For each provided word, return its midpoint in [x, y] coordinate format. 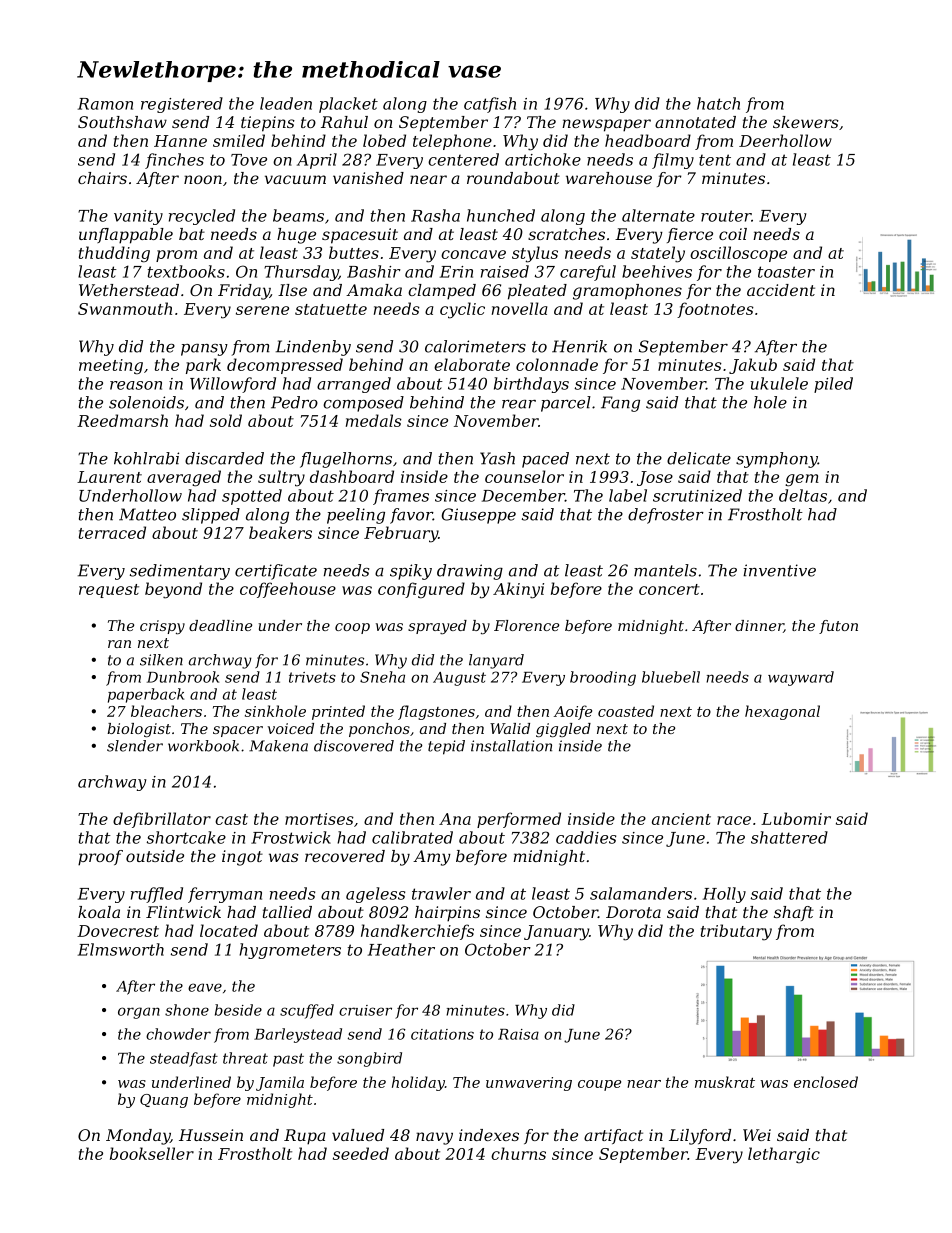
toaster [786, 272]
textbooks [186, 271]
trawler [441, 893]
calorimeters [475, 346]
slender [135, 746]
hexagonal [782, 712]
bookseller [152, 1153]
